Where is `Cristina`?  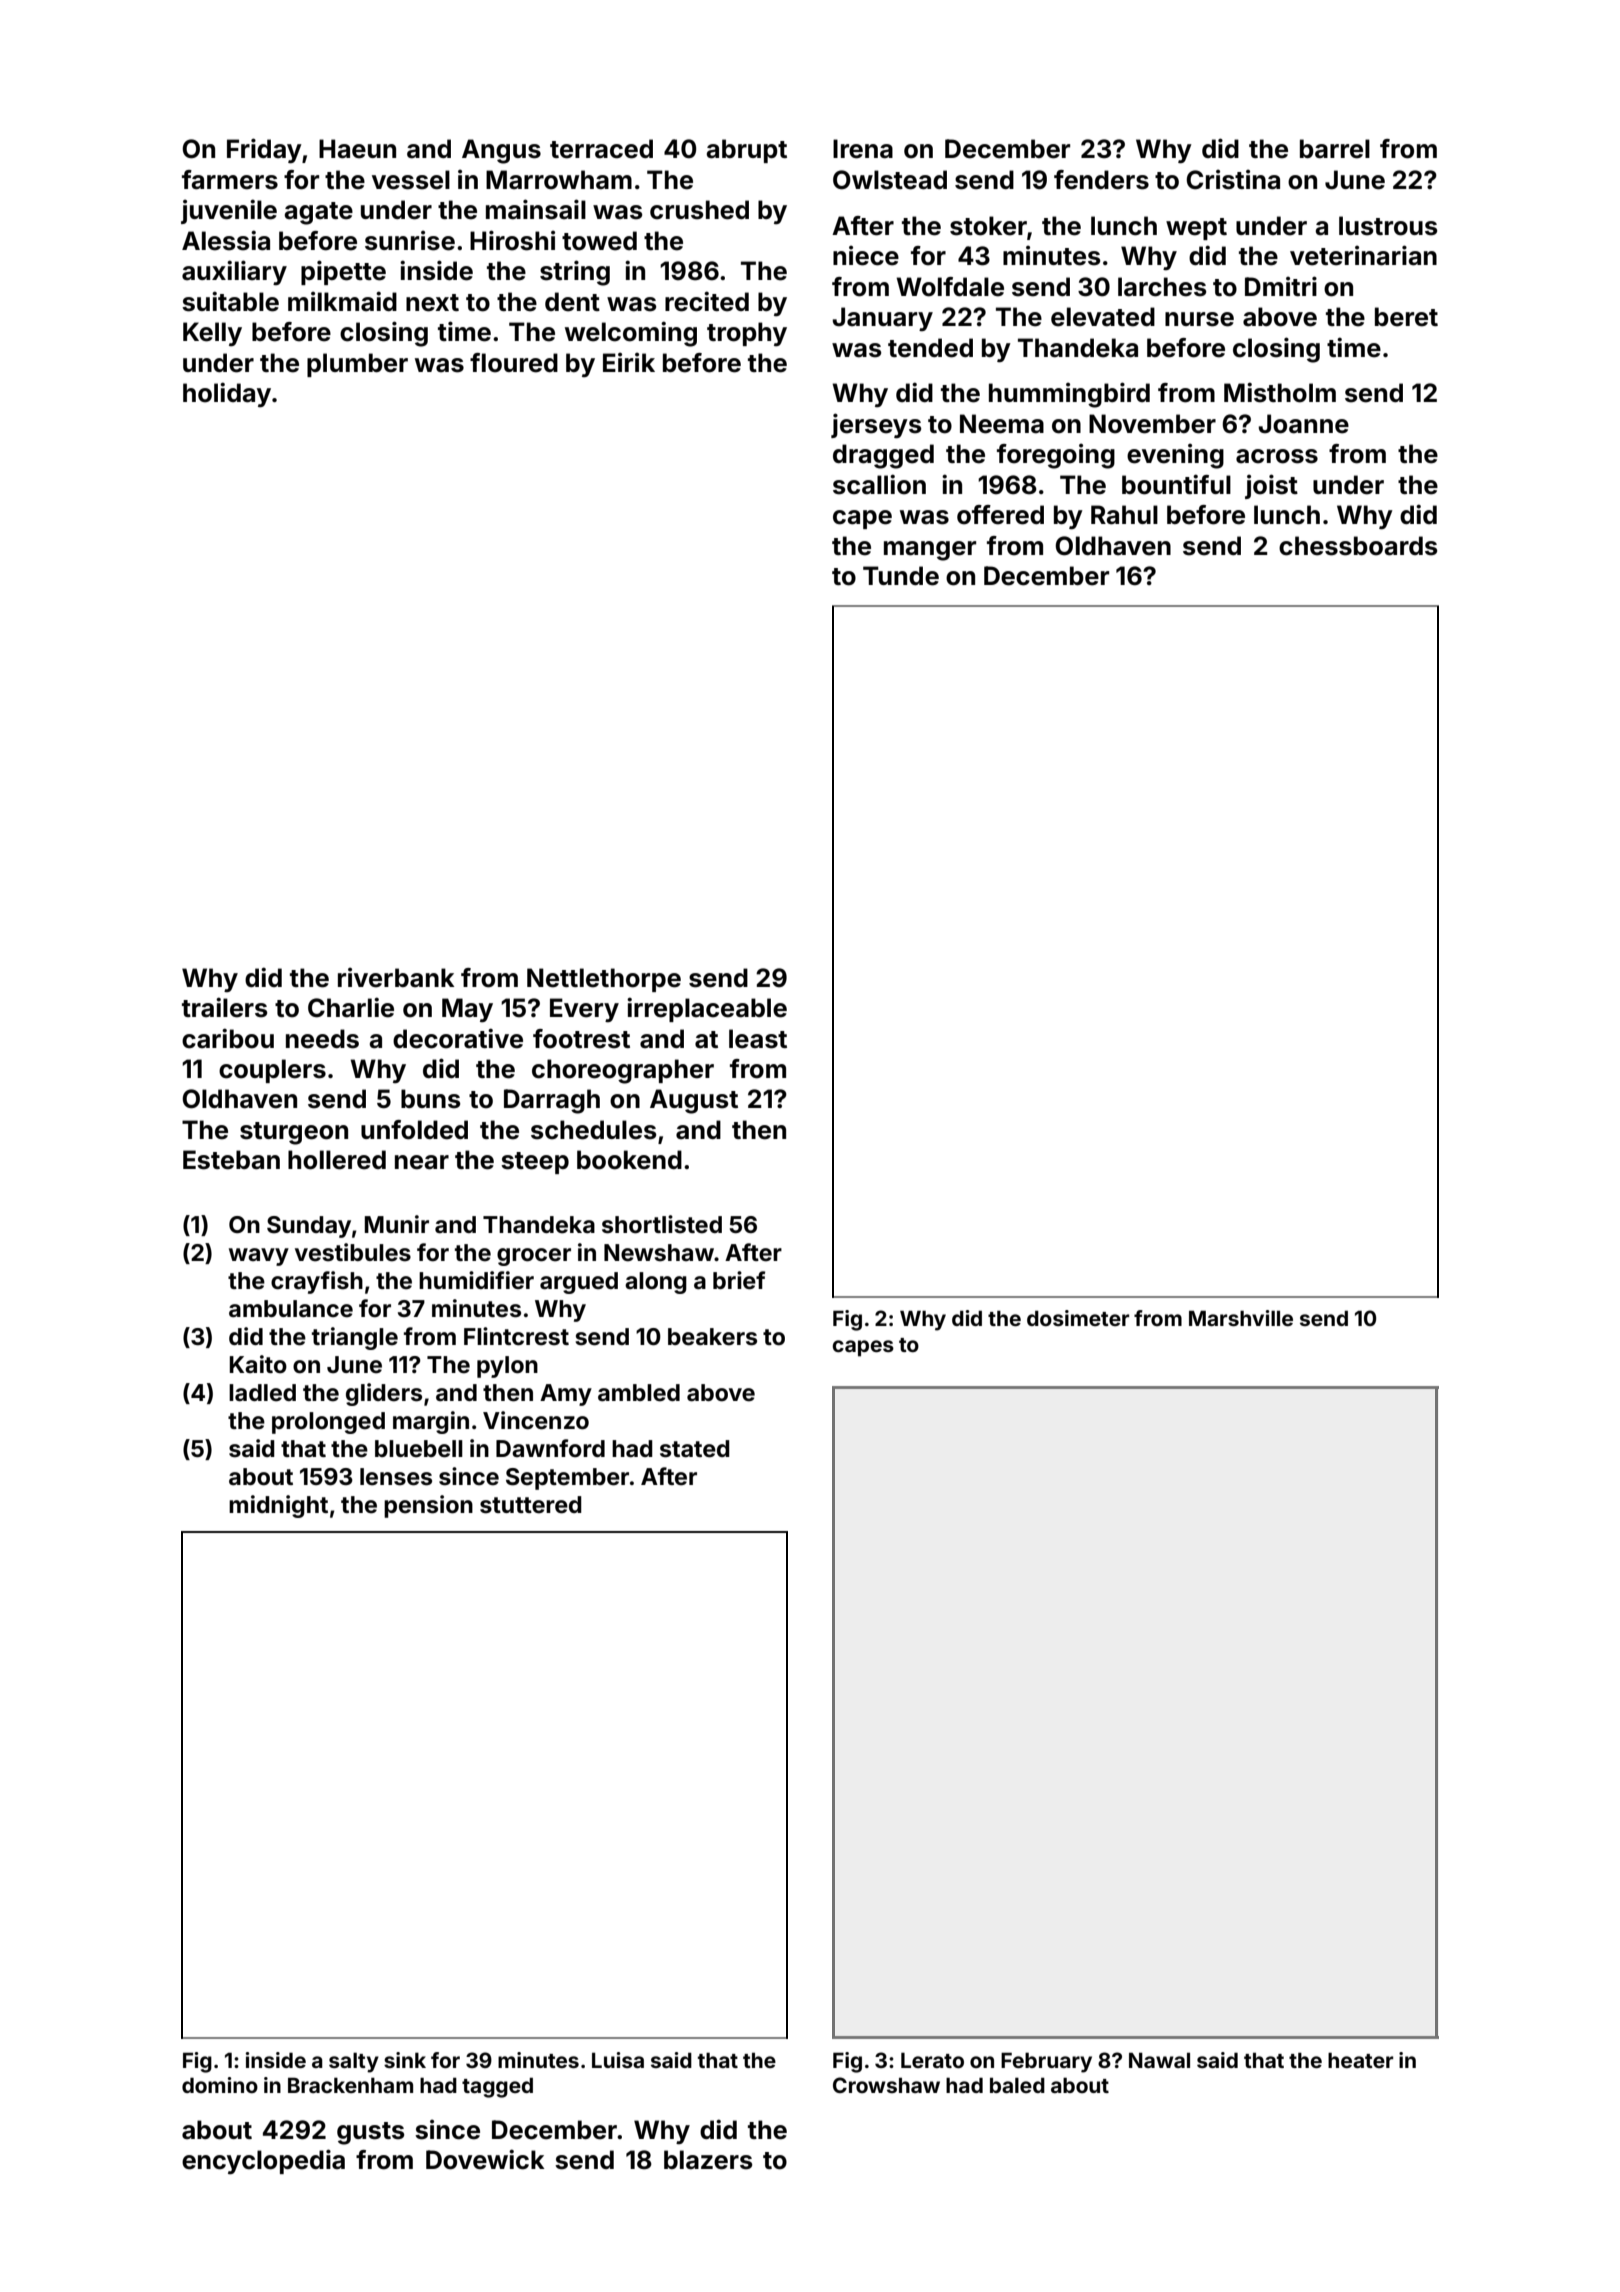
Cristina is located at coordinates (1233, 179).
